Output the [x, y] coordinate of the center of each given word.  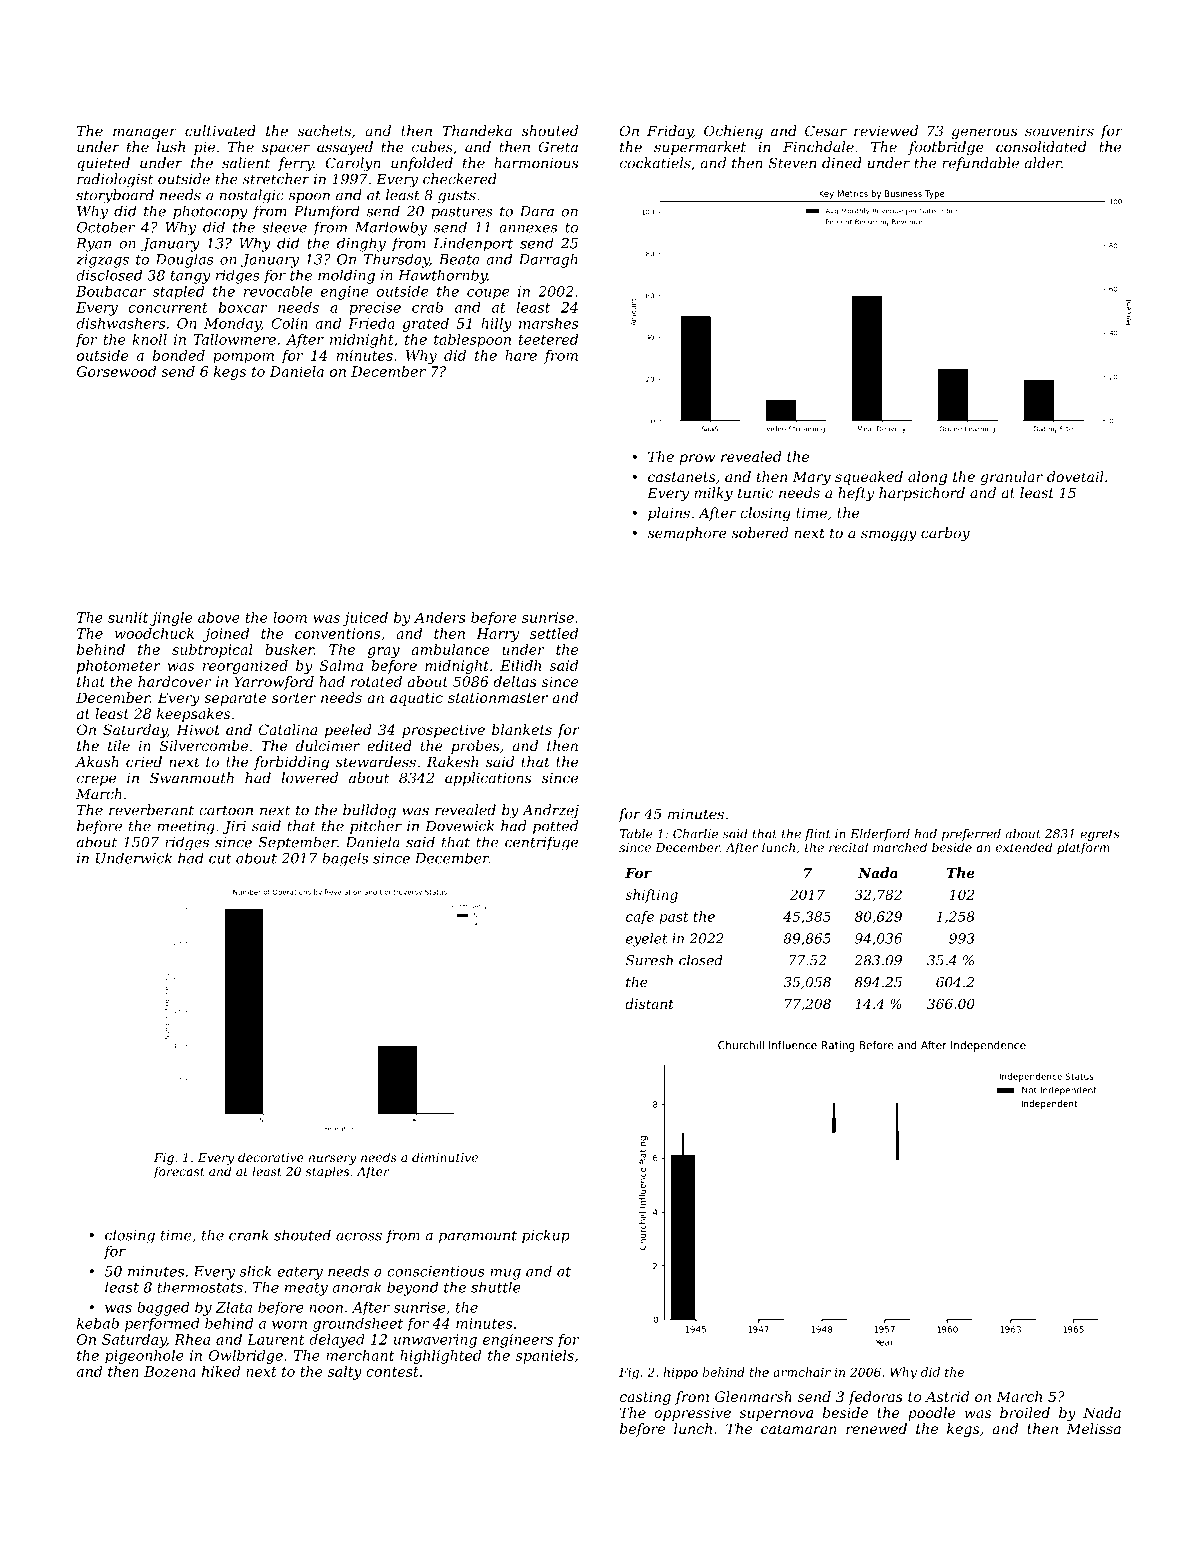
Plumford [327, 212]
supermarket [700, 148]
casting [645, 1398]
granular [1011, 478]
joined [226, 635]
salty [345, 1373]
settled [554, 633]
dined [842, 163]
